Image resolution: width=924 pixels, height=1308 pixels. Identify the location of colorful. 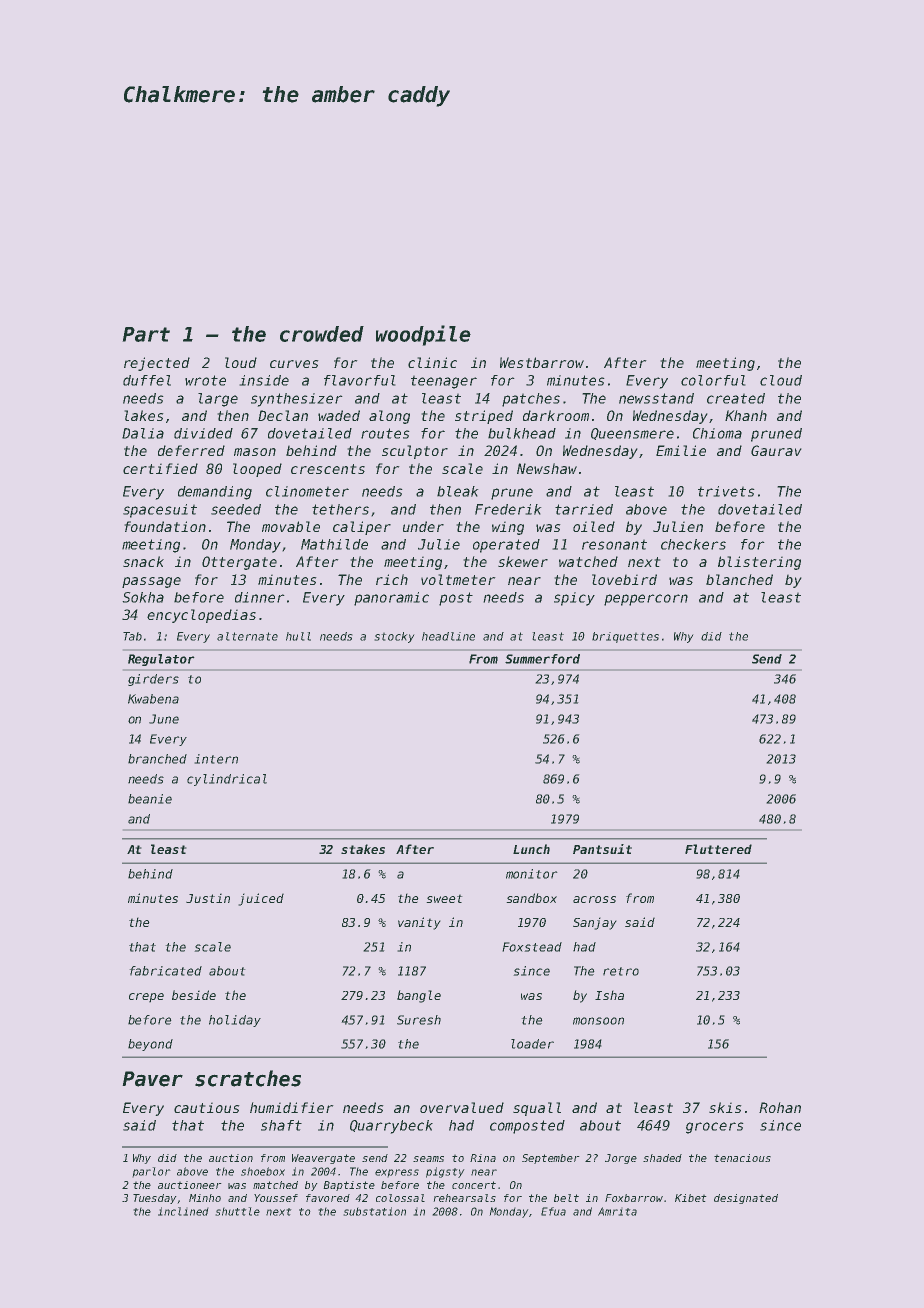
(713, 380).
